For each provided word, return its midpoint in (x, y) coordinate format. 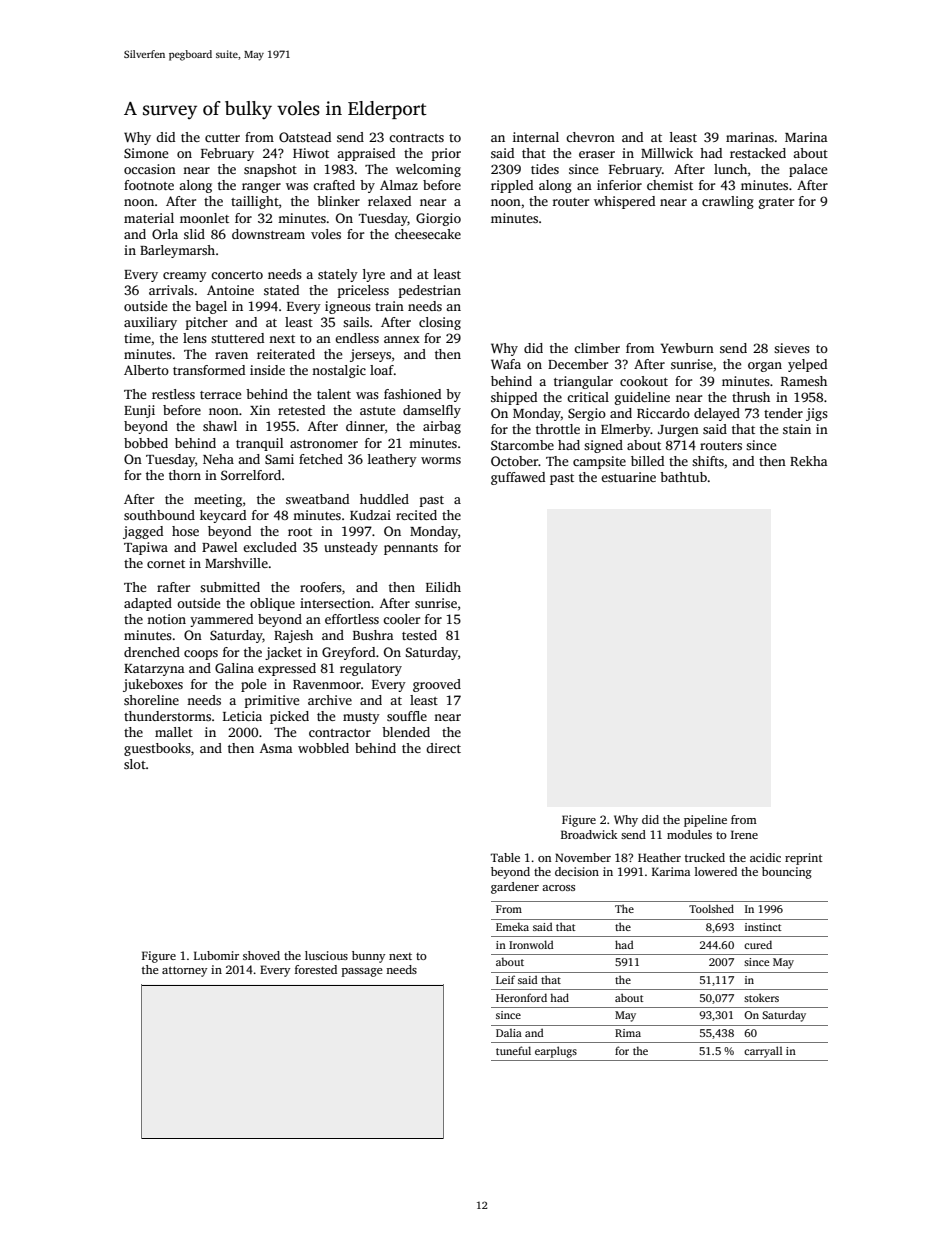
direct (443, 748)
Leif (505, 979)
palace (808, 170)
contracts (416, 138)
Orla (165, 234)
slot (135, 764)
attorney (185, 971)
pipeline (705, 821)
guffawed (518, 478)
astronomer (324, 444)
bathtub (683, 477)
